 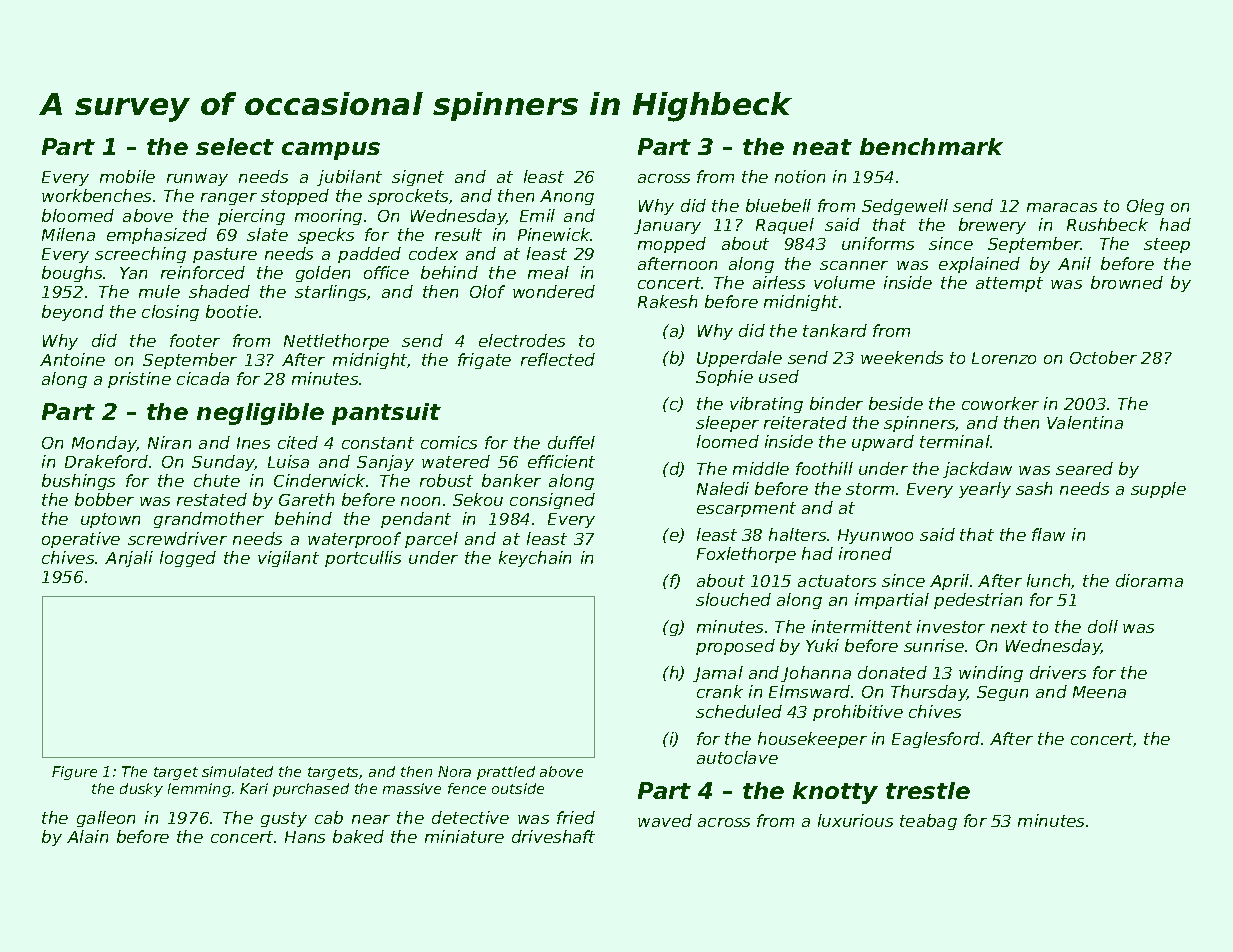 What do you see at coordinates (129, 559) in the screenshot?
I see `Anjali` at bounding box center [129, 559].
